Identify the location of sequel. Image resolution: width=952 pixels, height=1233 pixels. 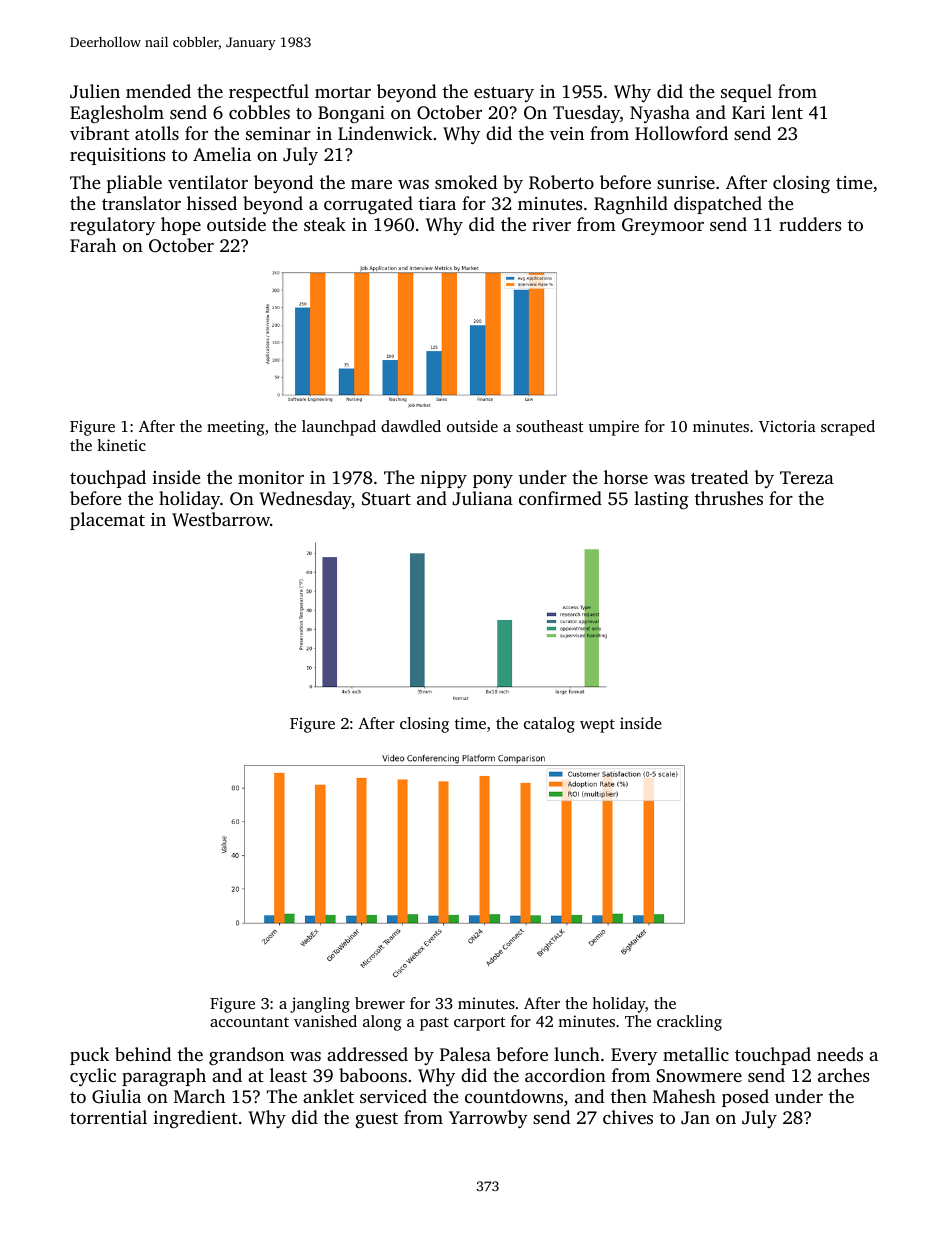
(746, 93).
